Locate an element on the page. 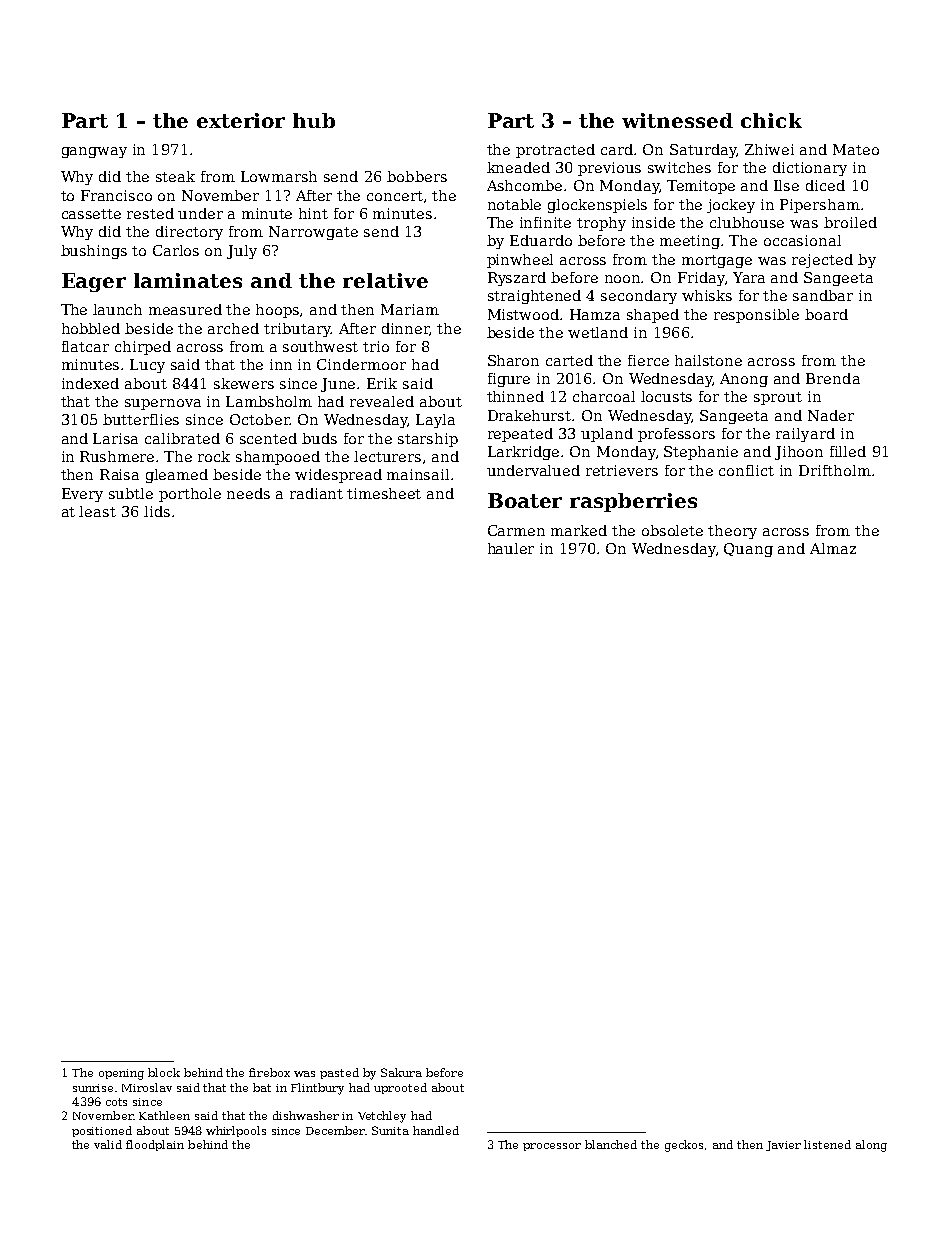 This image has width=952, height=1233. witnessed is located at coordinates (677, 120).
